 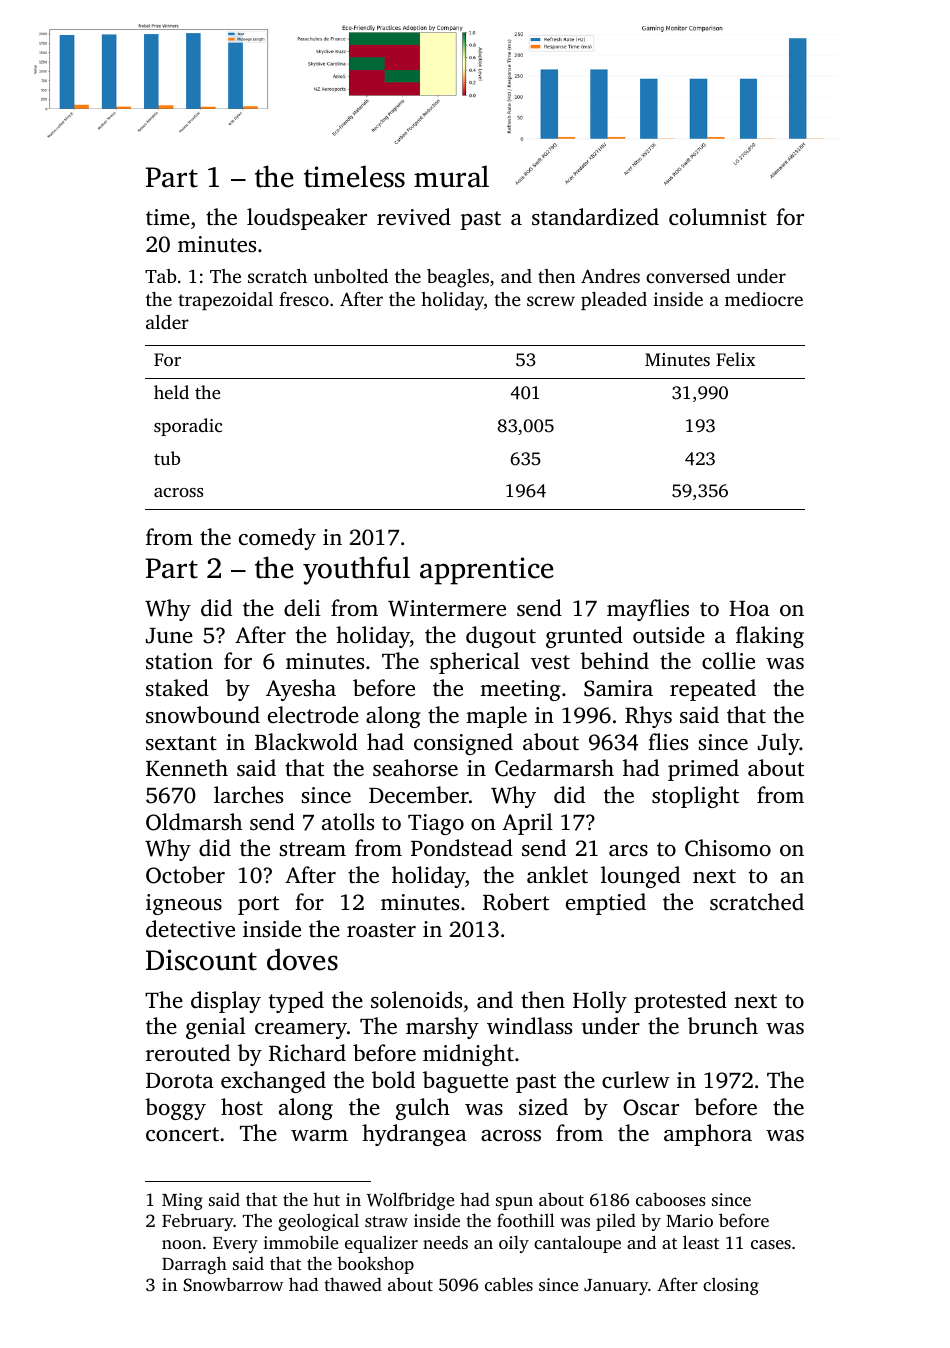 What do you see at coordinates (731, 1286) in the screenshot?
I see `closing` at bounding box center [731, 1286].
